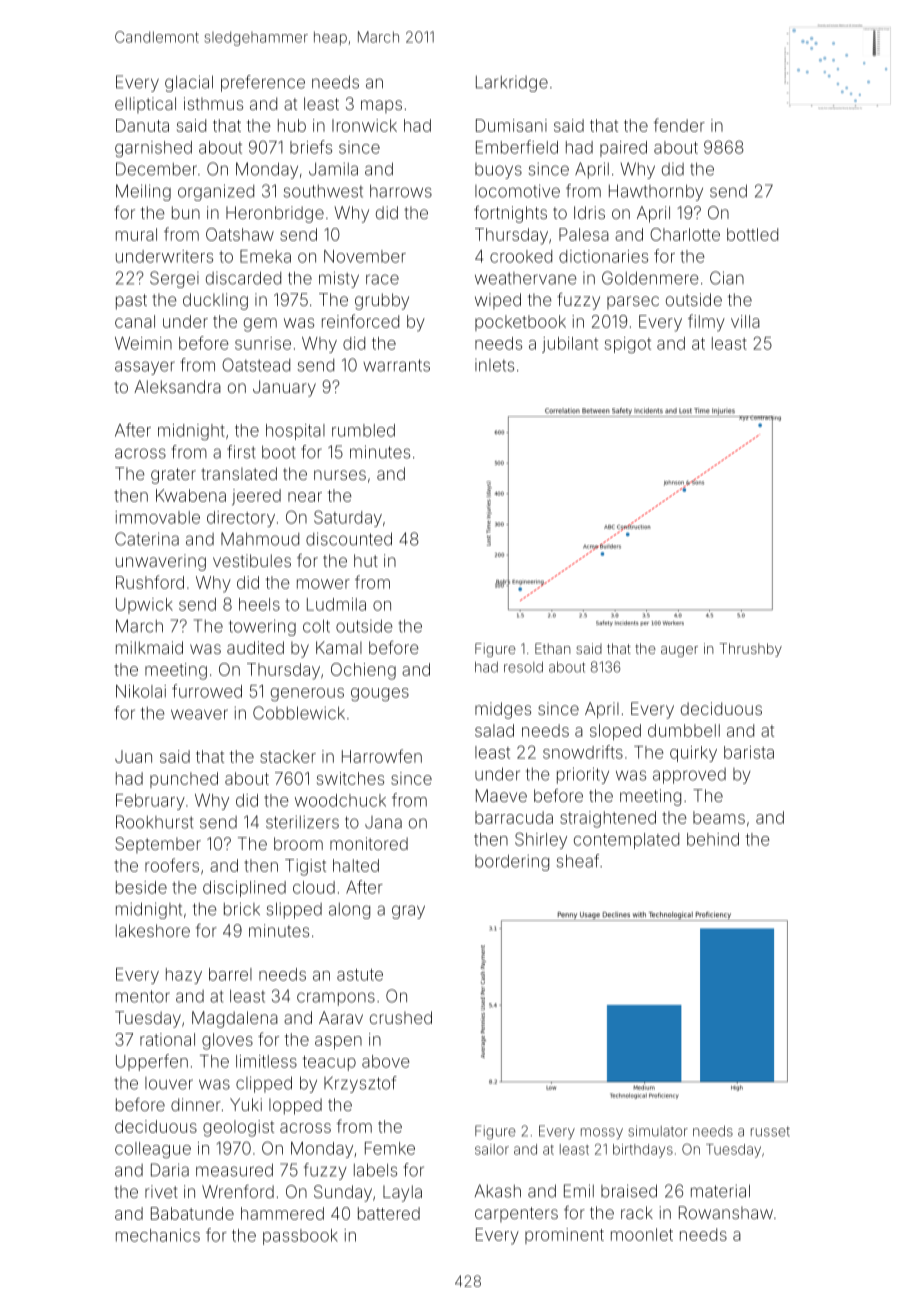  What do you see at coordinates (242, 909) in the document?
I see `brick` at bounding box center [242, 909].
